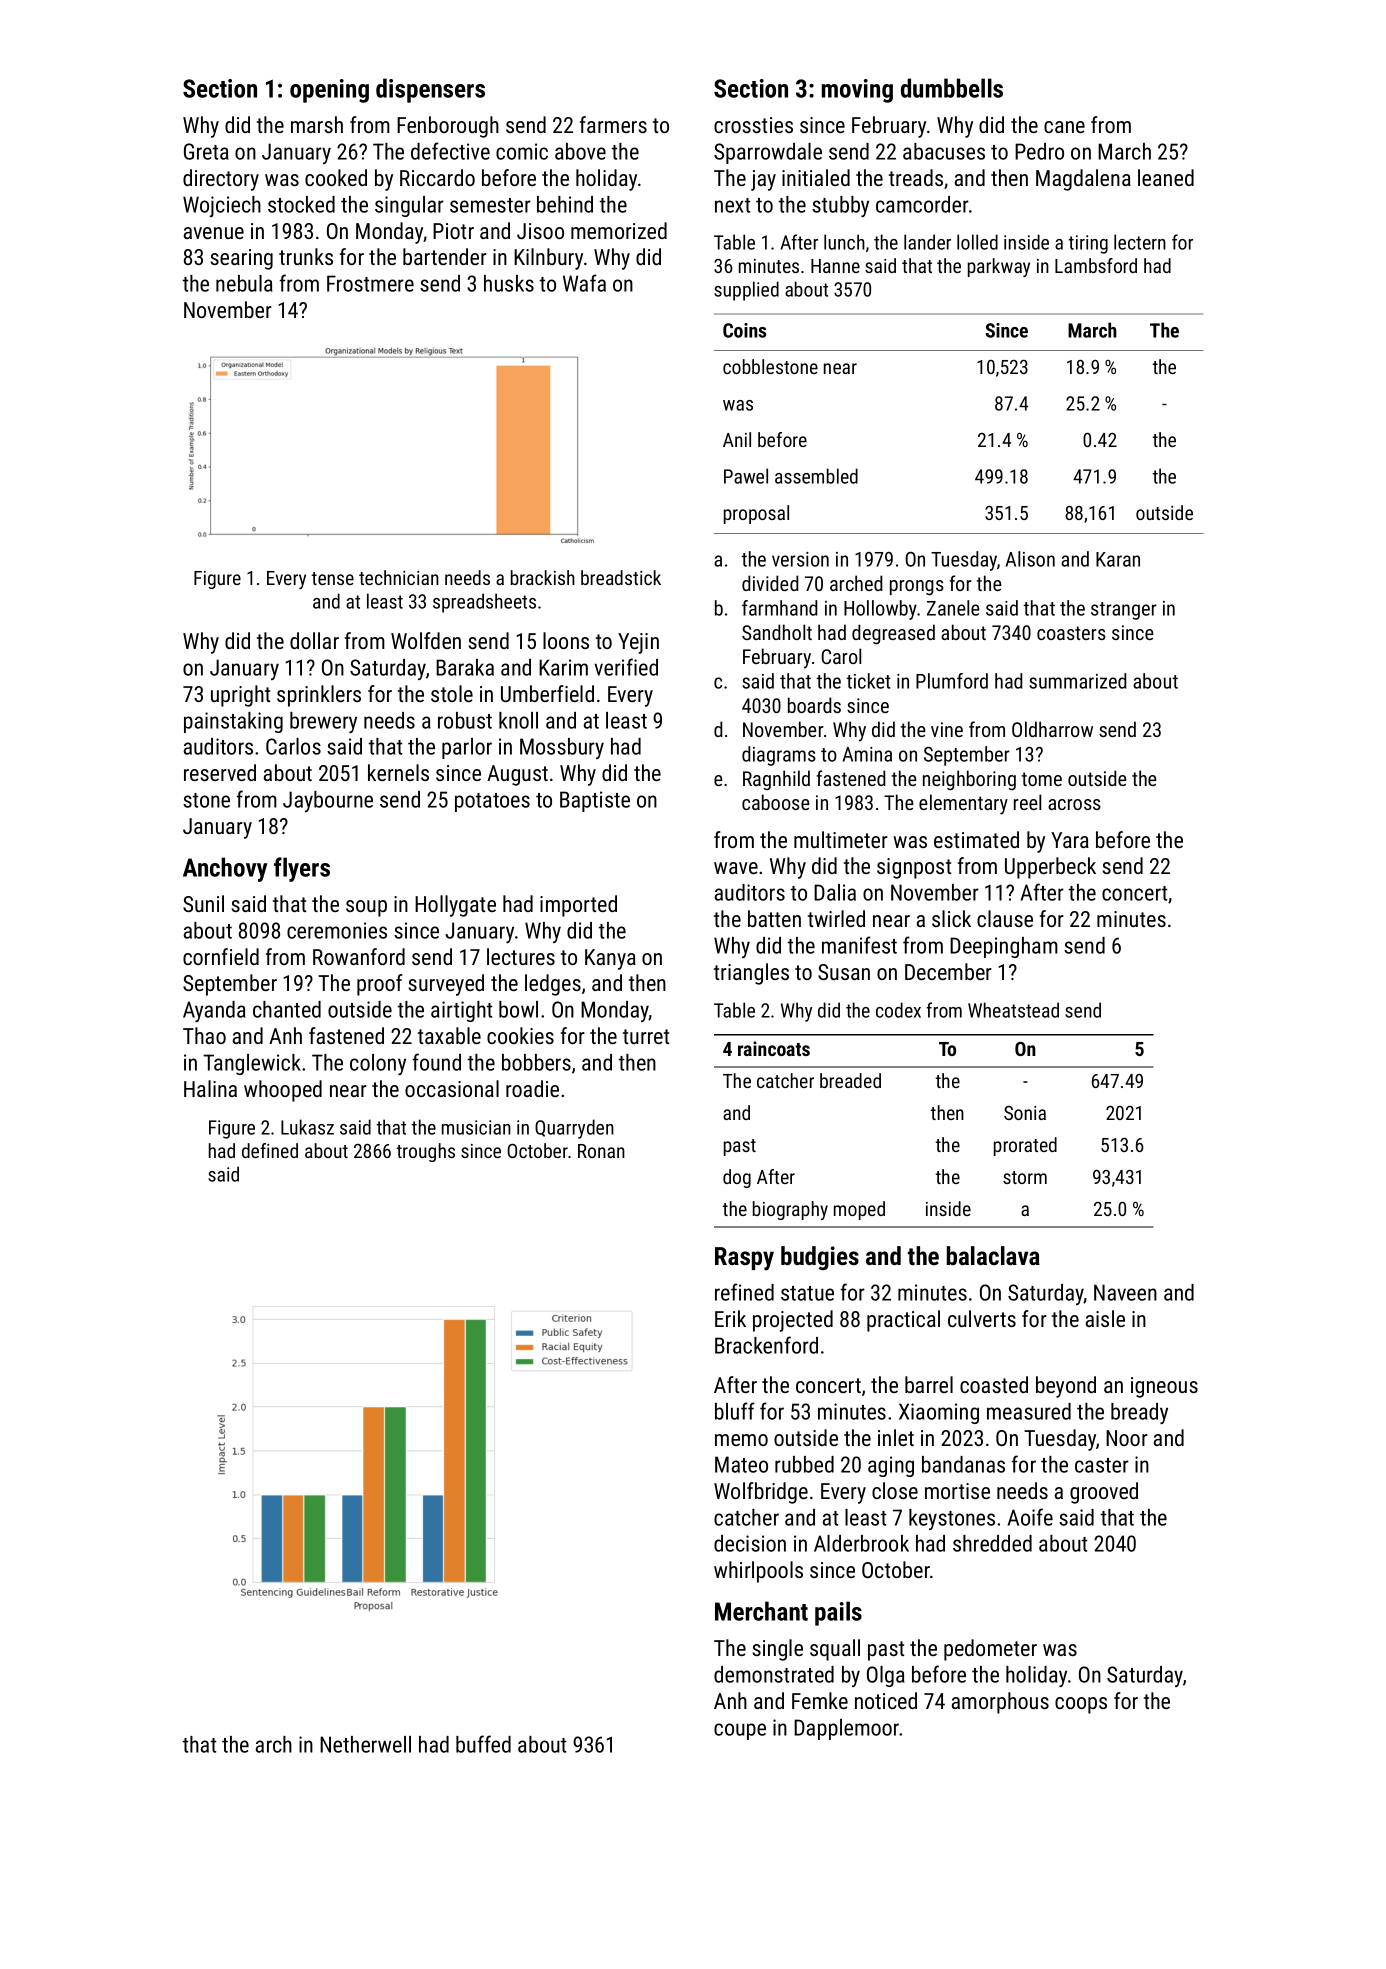  What do you see at coordinates (270, 1150) in the page?
I see `defined` at bounding box center [270, 1150].
